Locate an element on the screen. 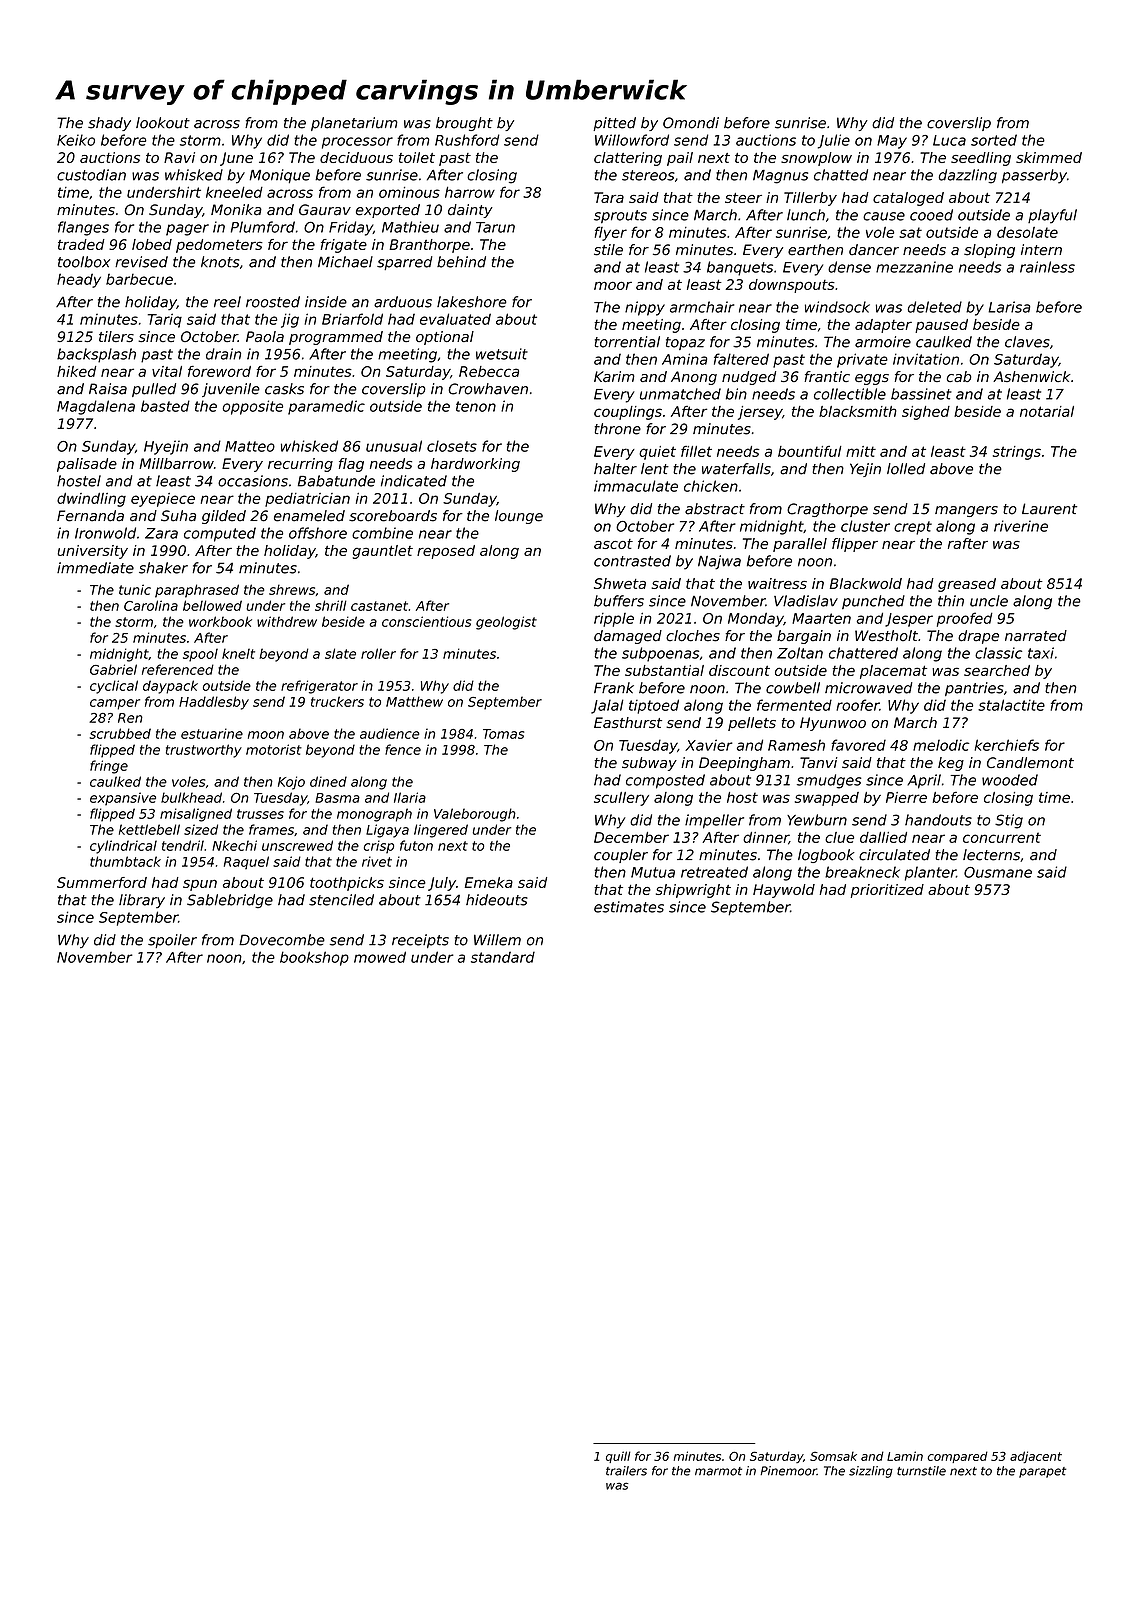 The width and height of the screenshot is (1141, 1613). castanet is located at coordinates (379, 606).
